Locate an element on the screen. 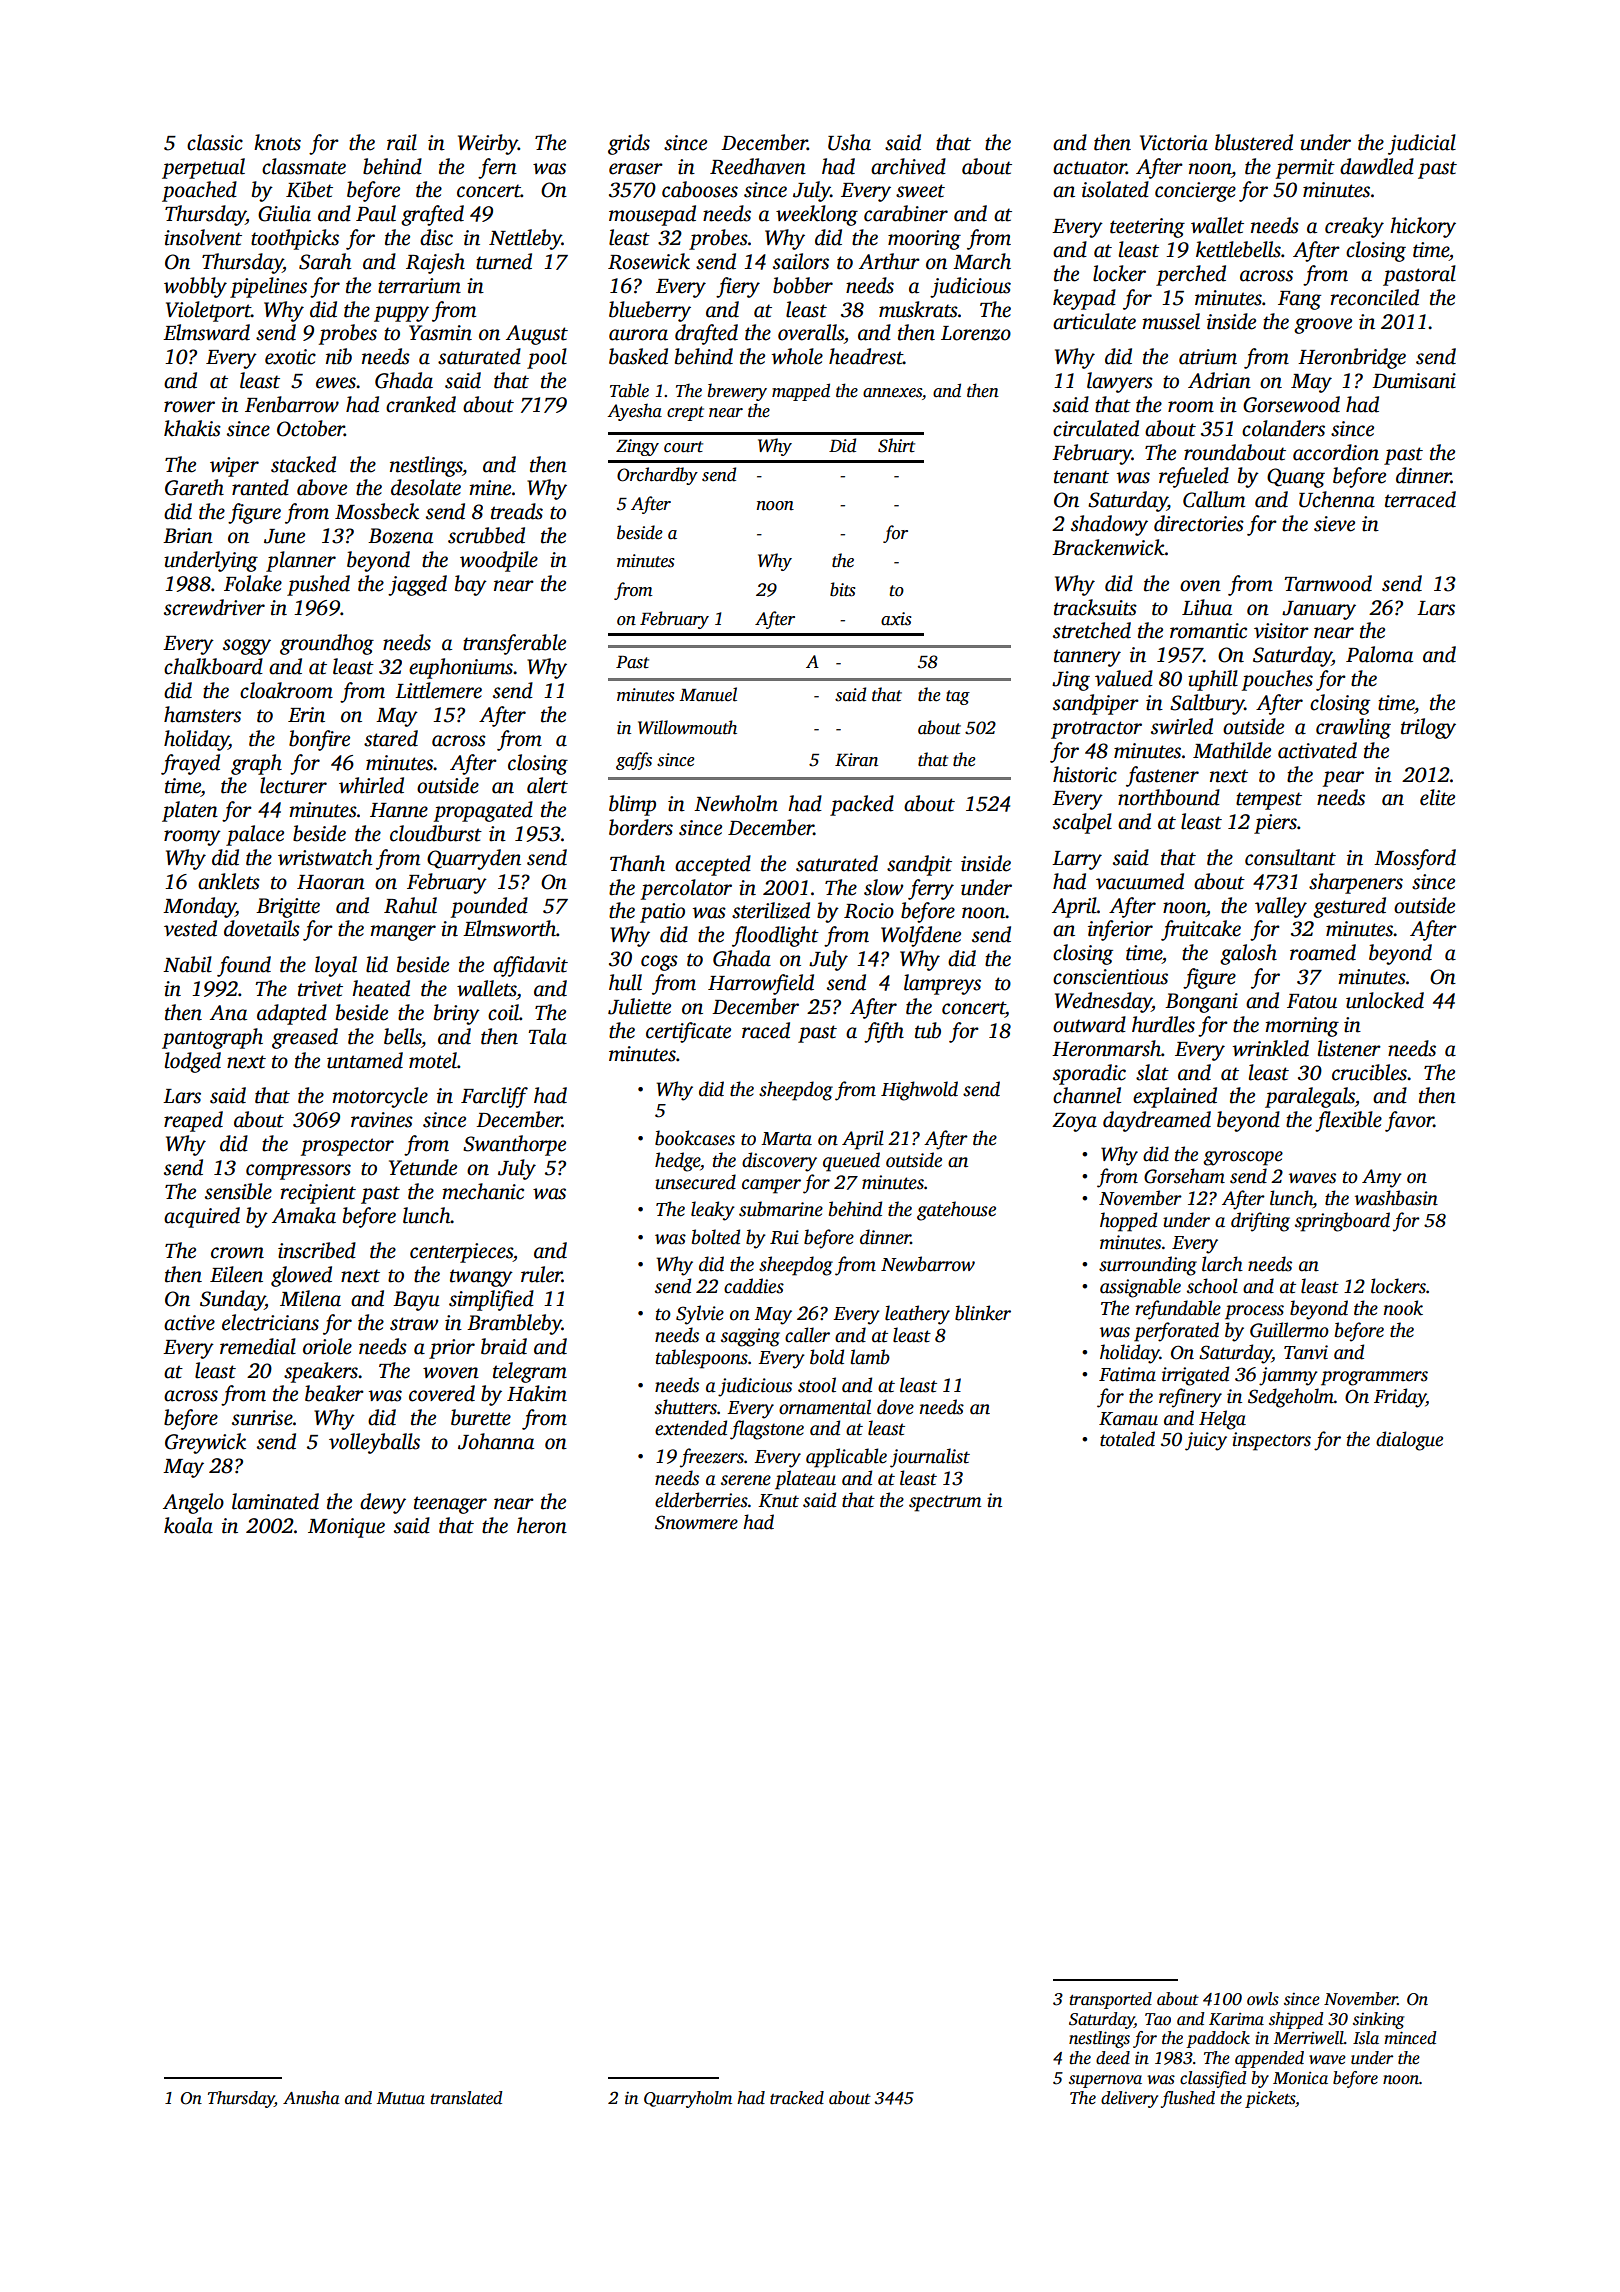 This screenshot has height=2292, width=1620. toothpicks is located at coordinates (295, 239).
